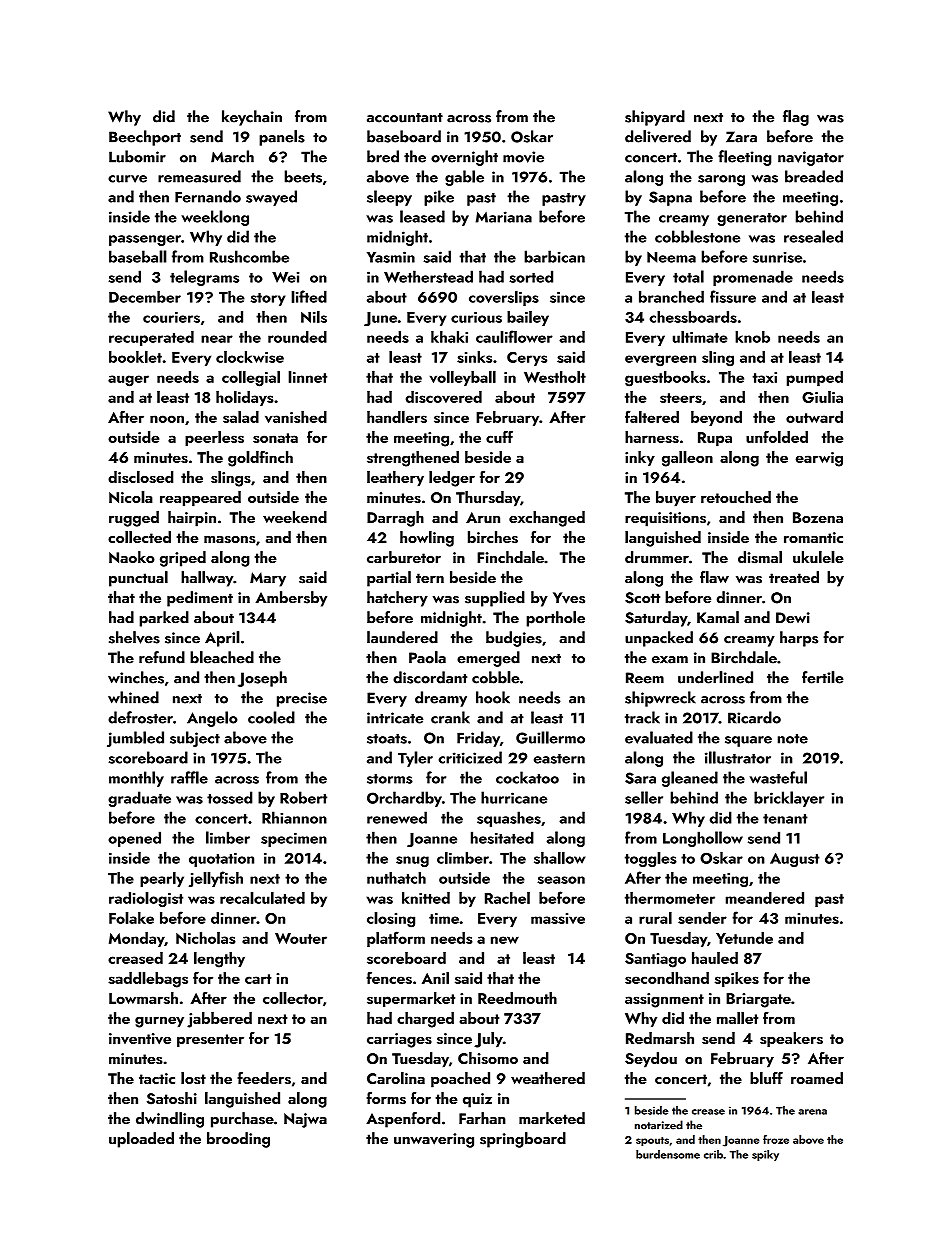  Describe the element at coordinates (796, 118) in the screenshot. I see `flag` at that location.
